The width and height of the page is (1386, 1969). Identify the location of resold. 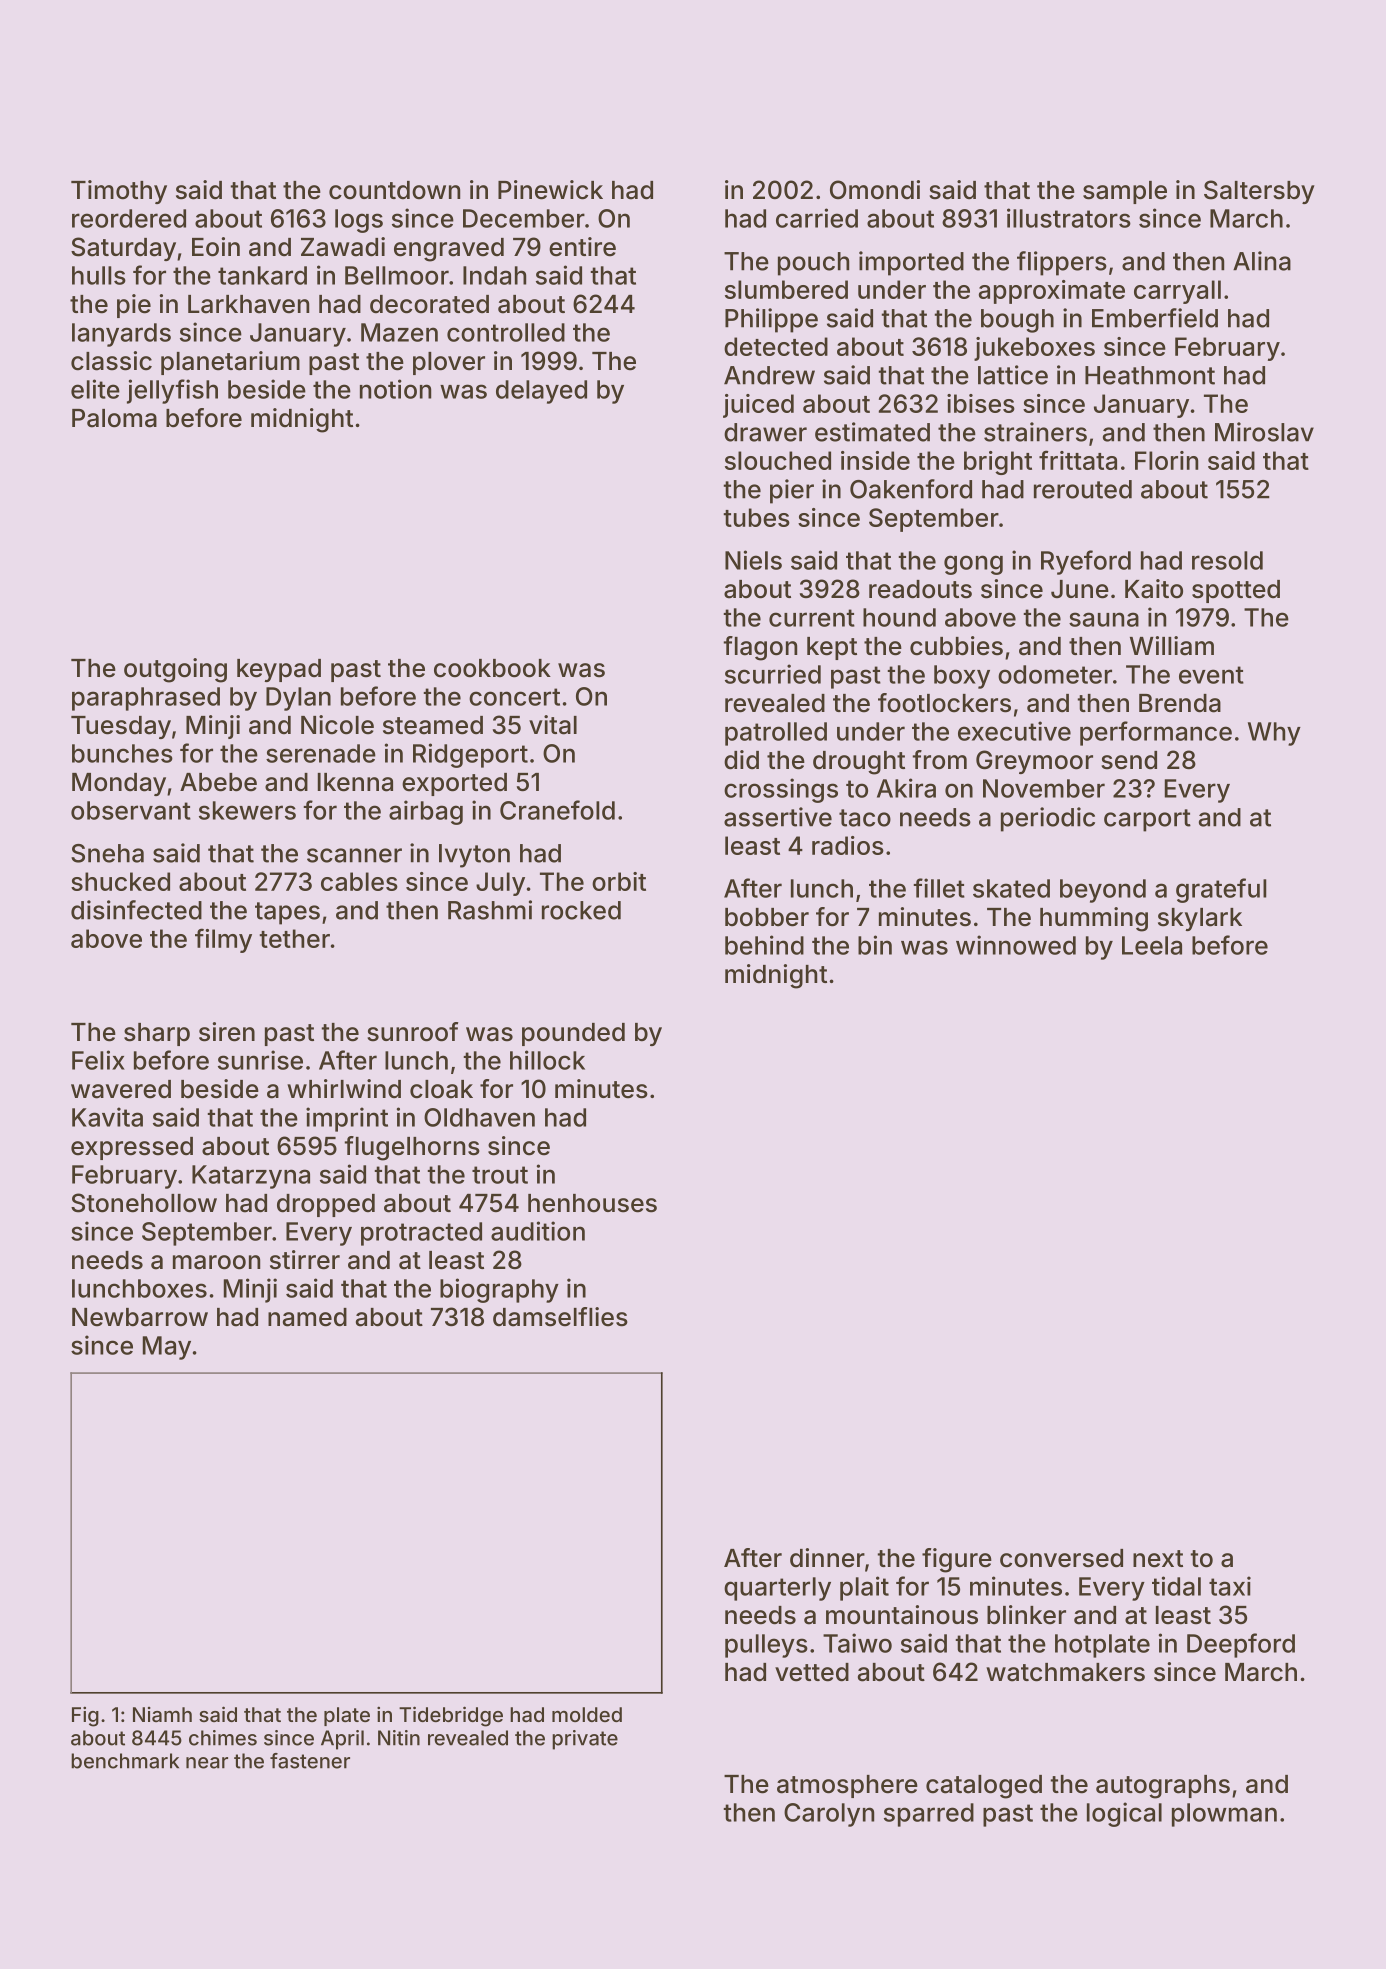
(1227, 560).
